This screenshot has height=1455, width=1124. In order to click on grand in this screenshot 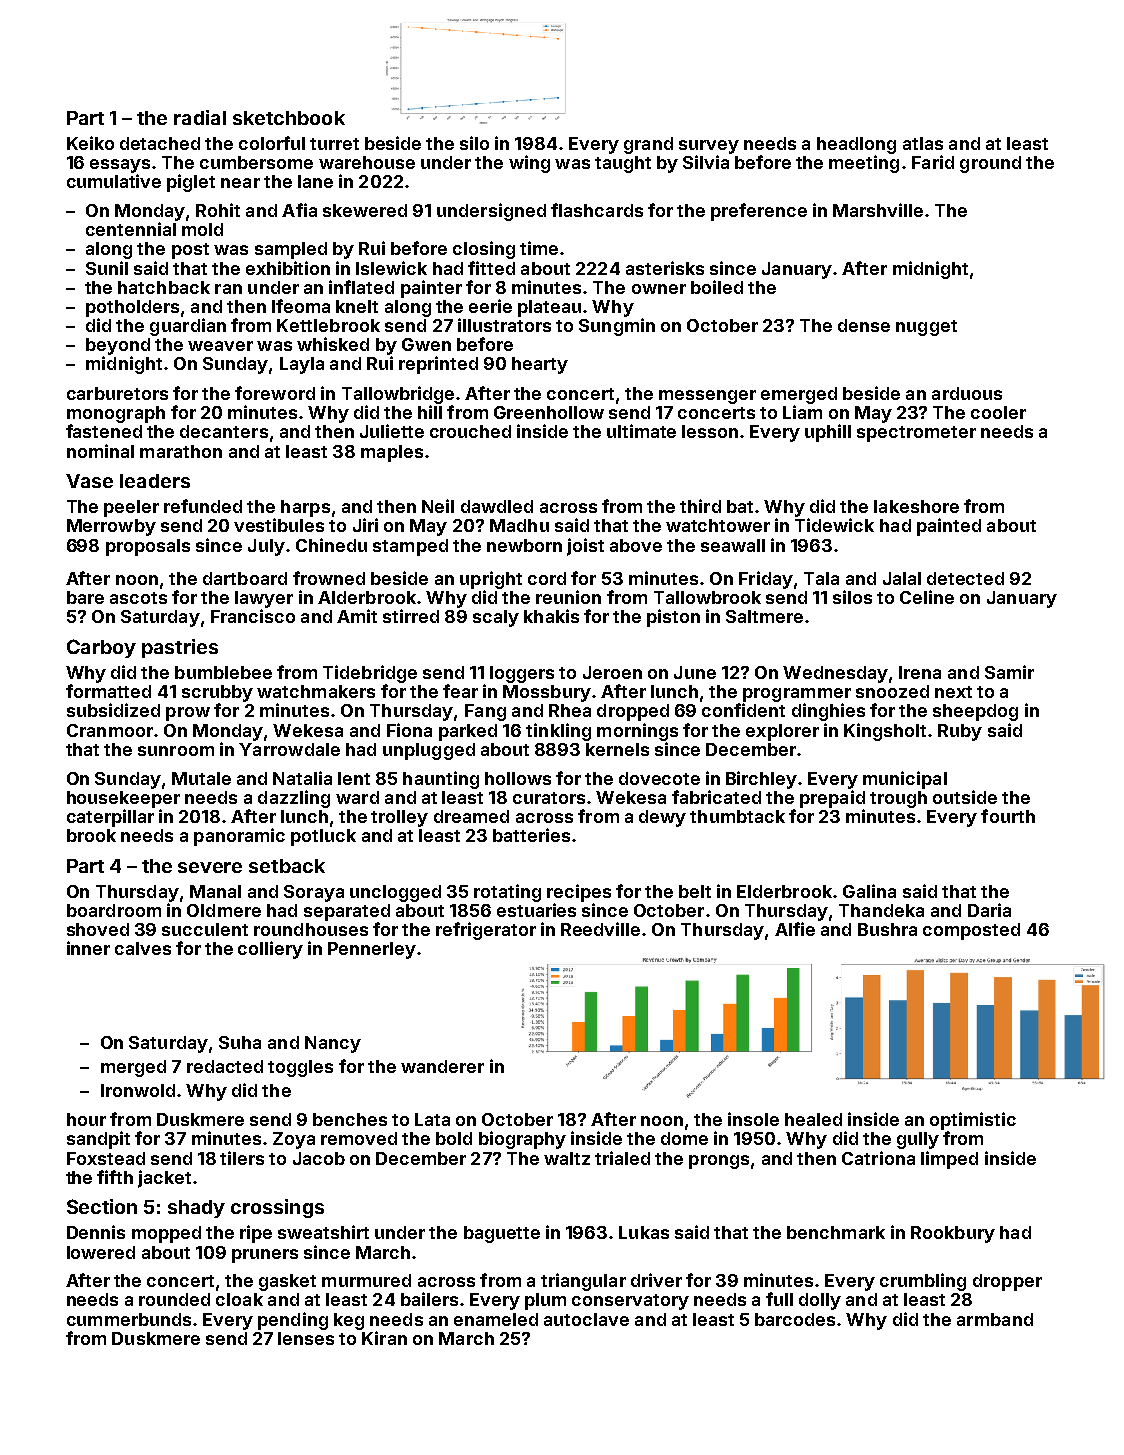, I will do `click(648, 145)`.
